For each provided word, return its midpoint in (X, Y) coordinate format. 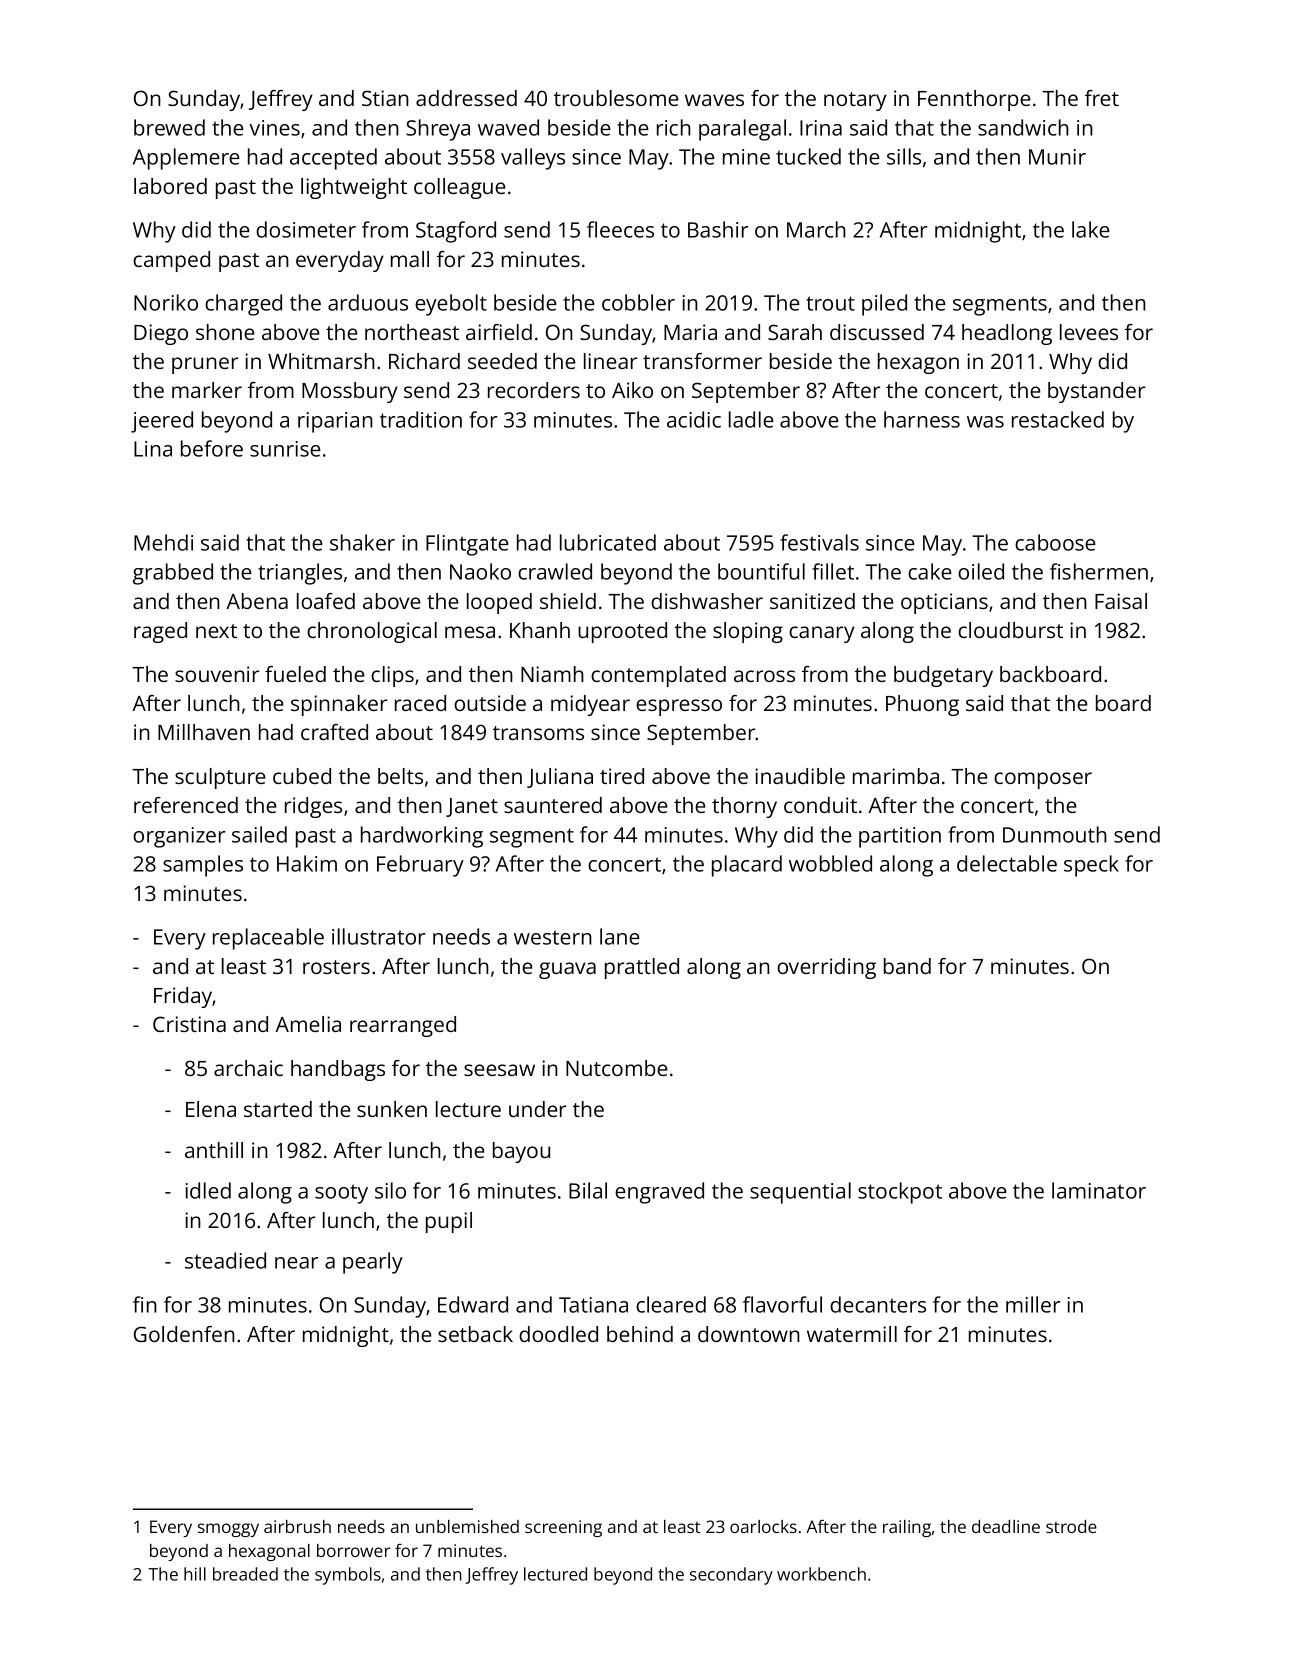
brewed (169, 127)
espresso (679, 707)
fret (1102, 98)
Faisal (1121, 601)
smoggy (228, 1530)
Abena (257, 601)
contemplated (658, 676)
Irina (821, 128)
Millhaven (204, 732)
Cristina (189, 1024)
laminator (1099, 1190)
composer (1043, 780)
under (537, 1109)
